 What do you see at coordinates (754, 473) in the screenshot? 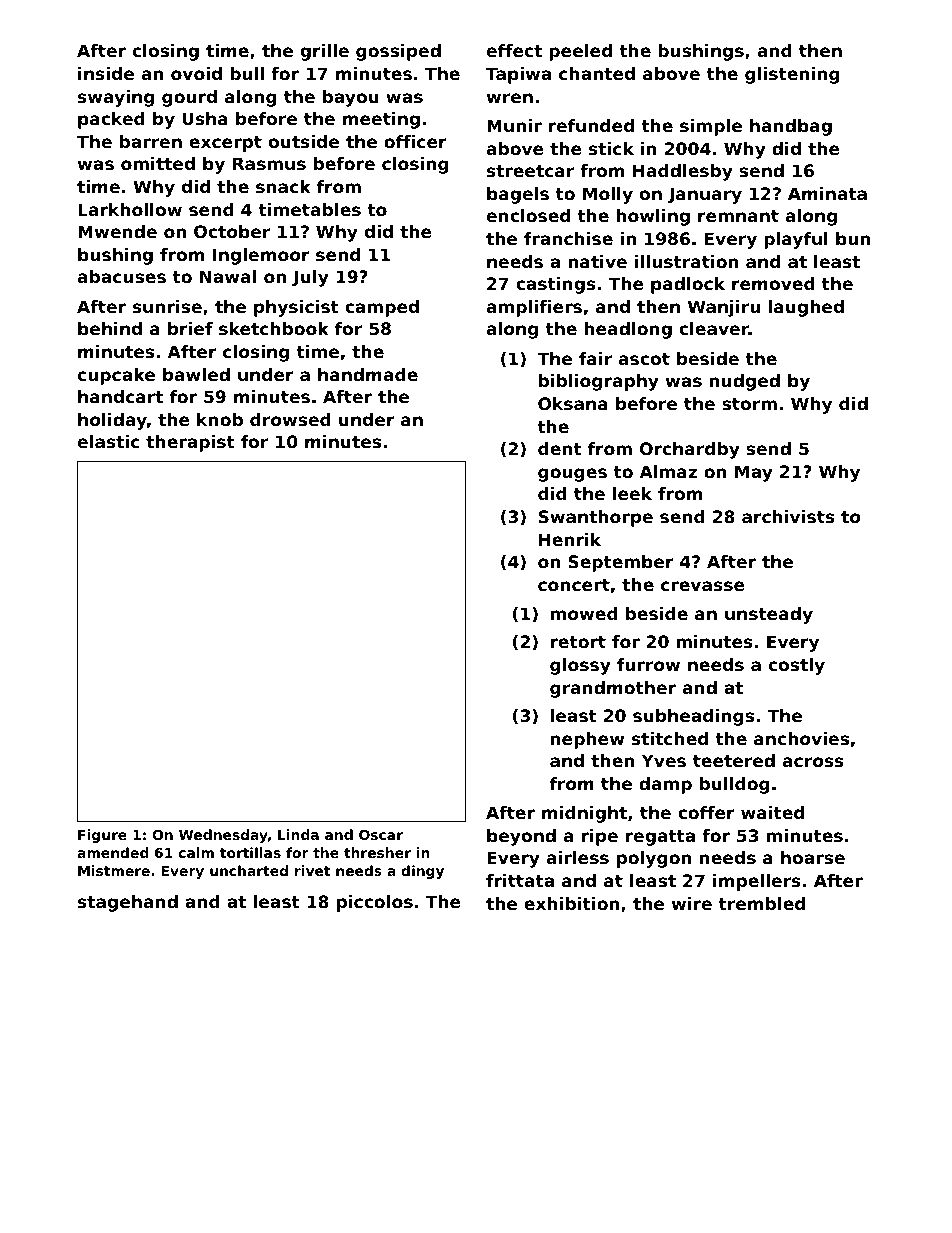
I see `May` at bounding box center [754, 473].
